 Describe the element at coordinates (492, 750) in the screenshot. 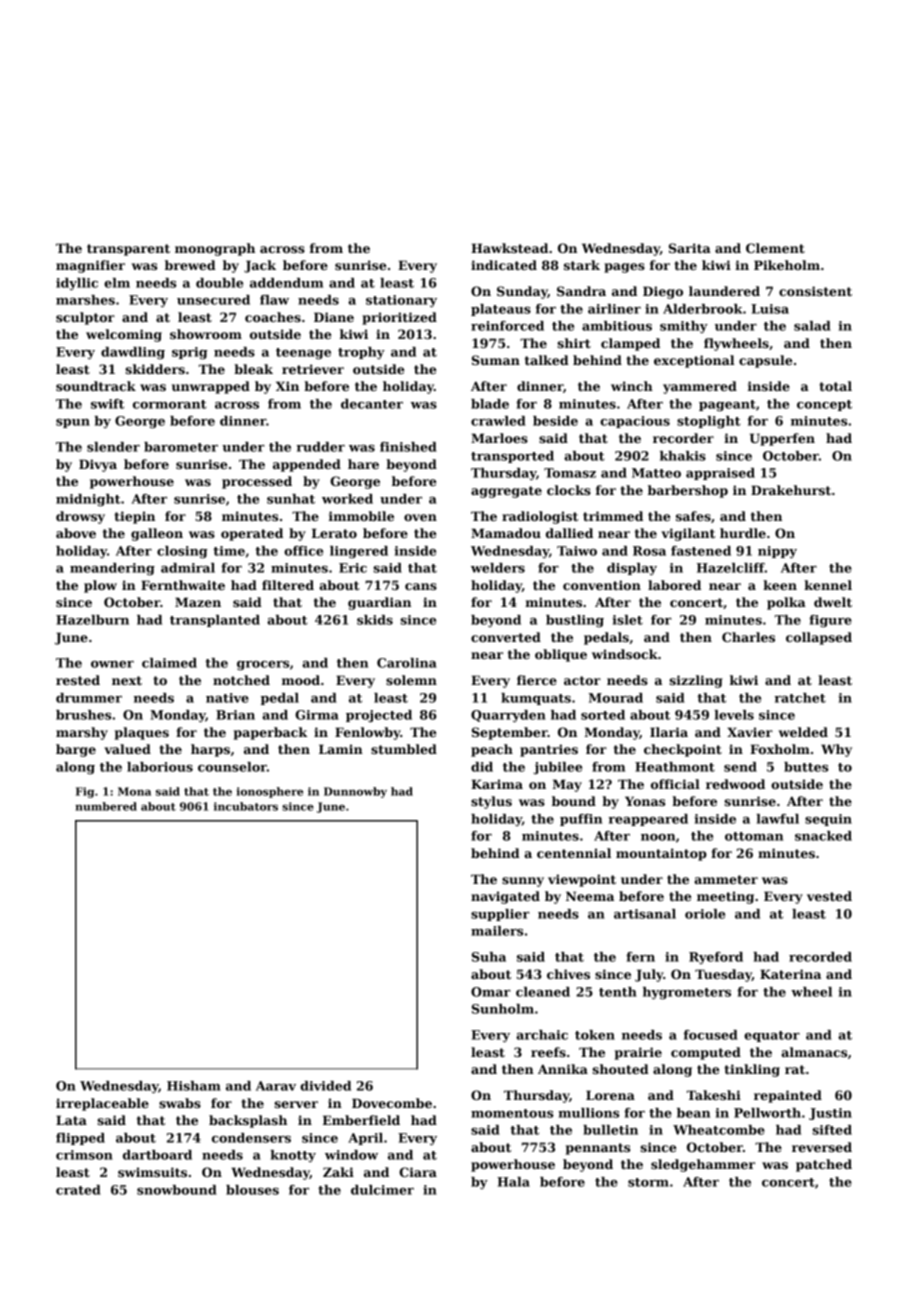

I see `peach` at that location.
